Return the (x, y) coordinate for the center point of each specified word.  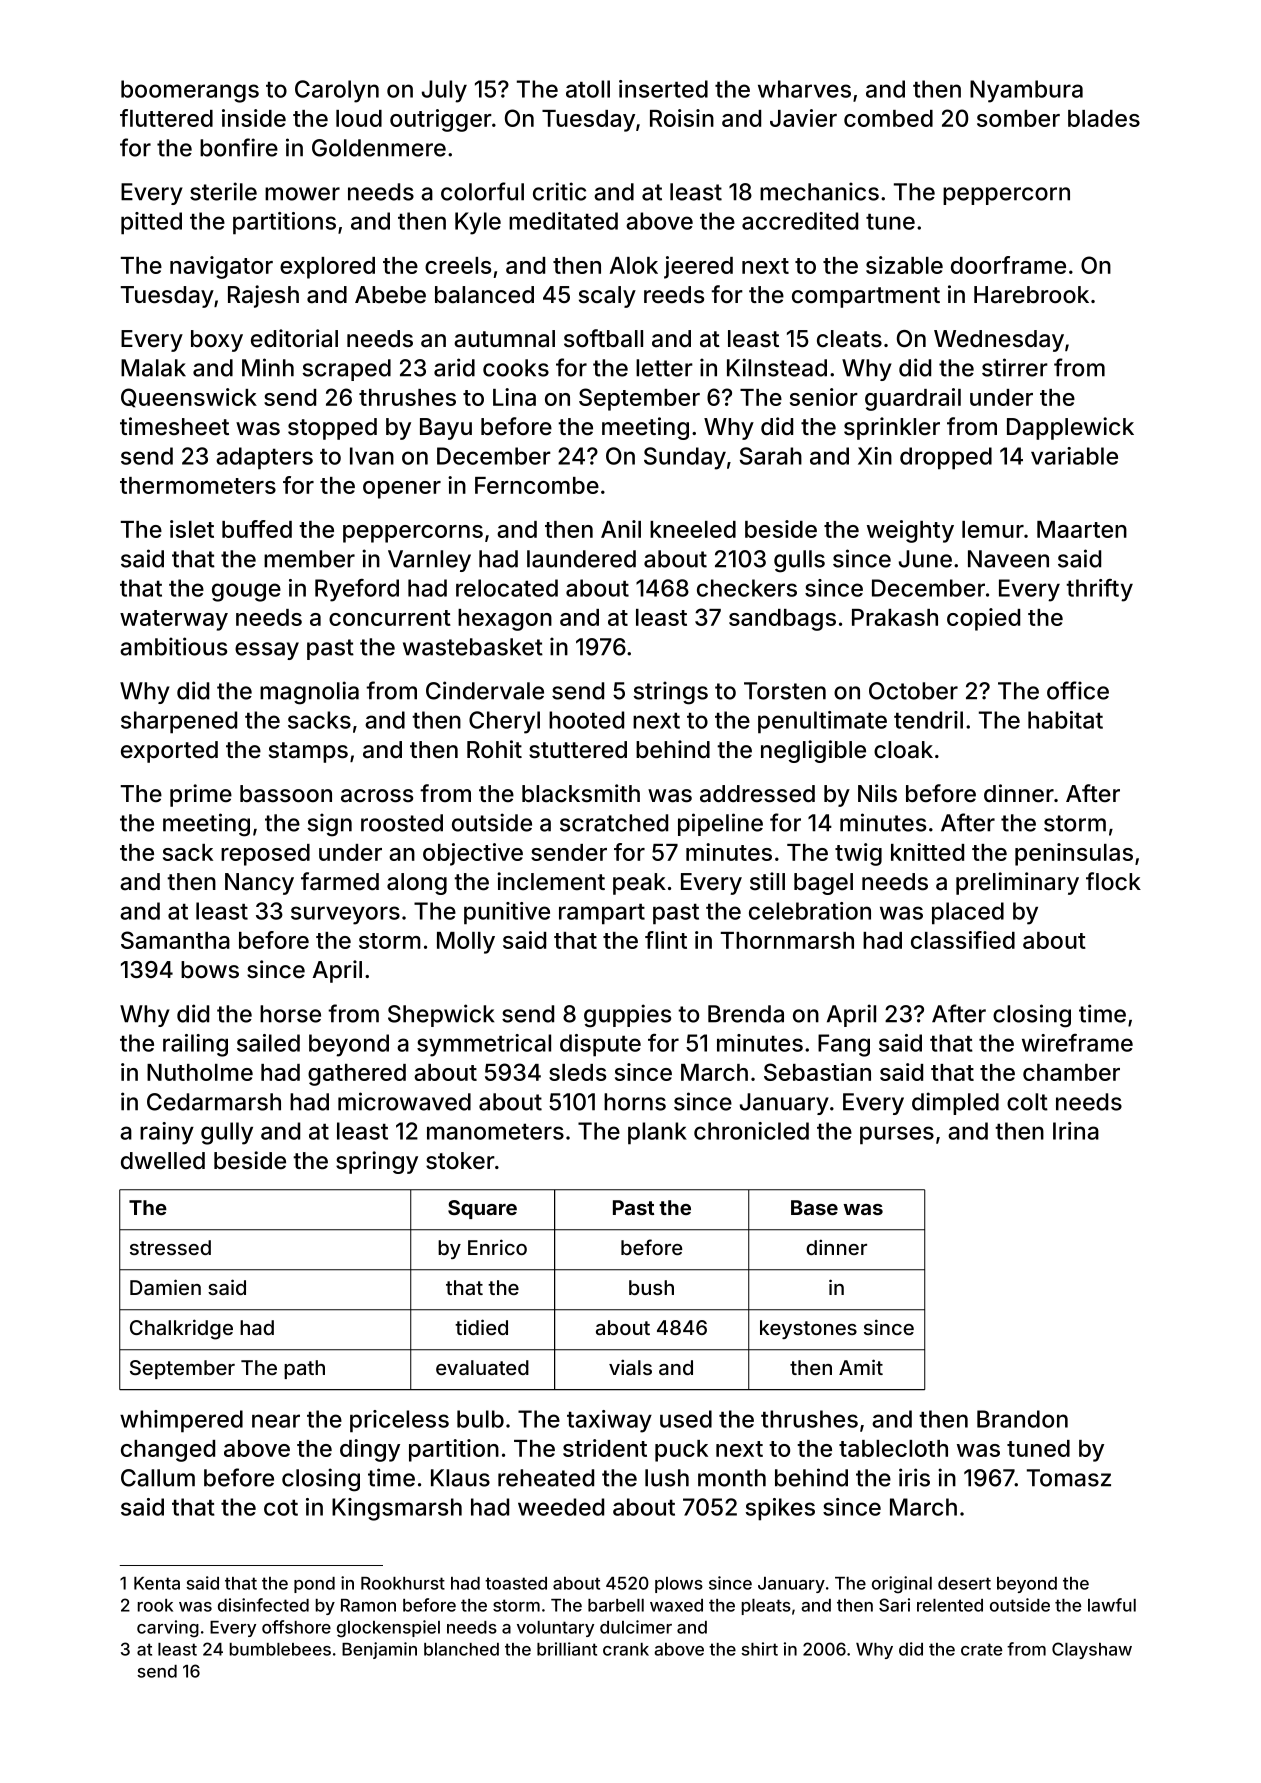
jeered (698, 267)
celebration (810, 911)
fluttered (166, 118)
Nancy (259, 884)
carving (168, 1628)
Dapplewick (1070, 428)
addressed (757, 794)
